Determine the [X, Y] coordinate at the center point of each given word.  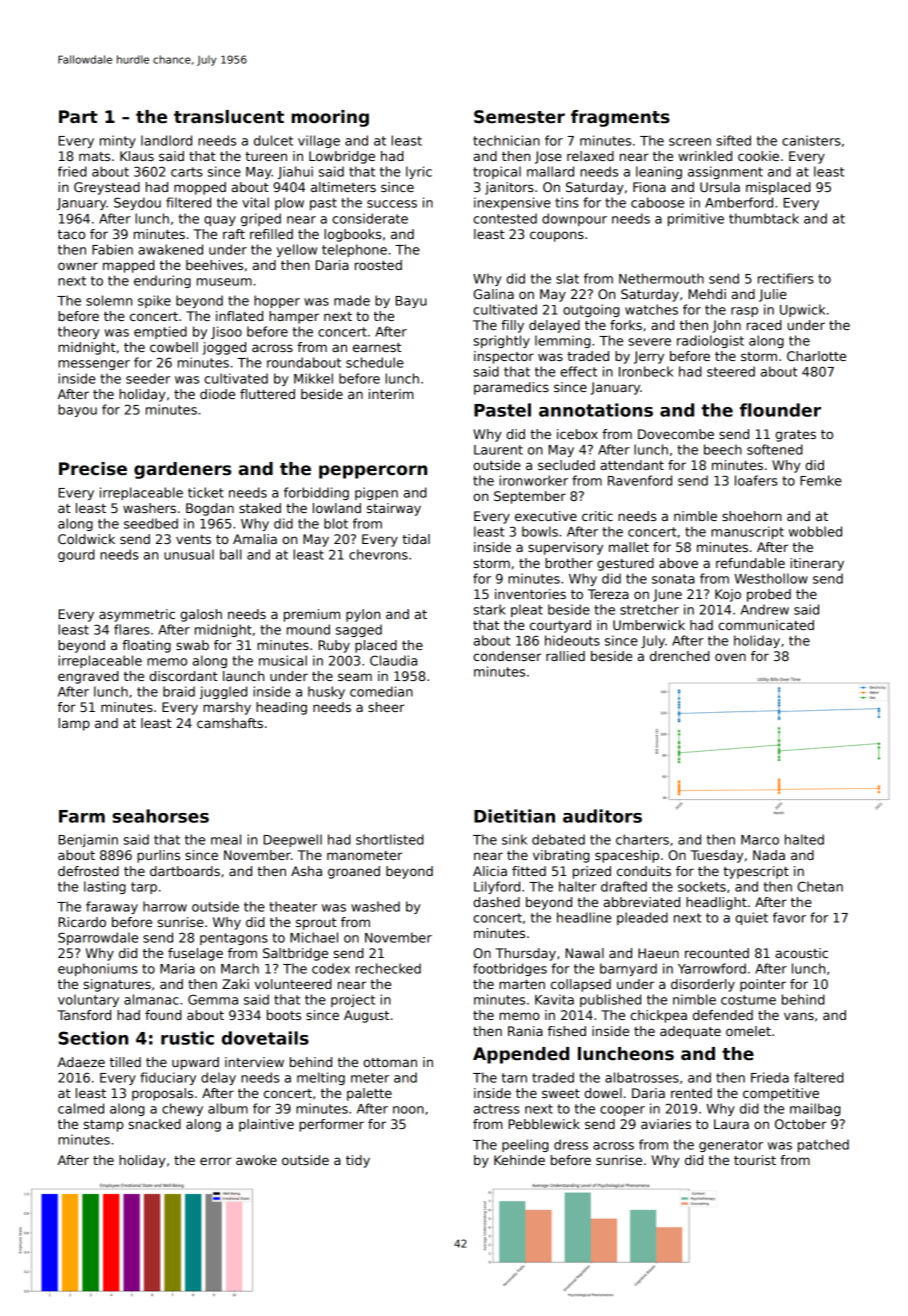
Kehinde [519, 1160]
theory [79, 332]
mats [94, 156]
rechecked [388, 968]
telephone [354, 250]
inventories [530, 594]
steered [731, 371]
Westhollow [771, 578]
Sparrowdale [98, 938]
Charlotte [816, 356]
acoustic [801, 953]
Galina [493, 294]
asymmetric [137, 615]
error [216, 1161]
